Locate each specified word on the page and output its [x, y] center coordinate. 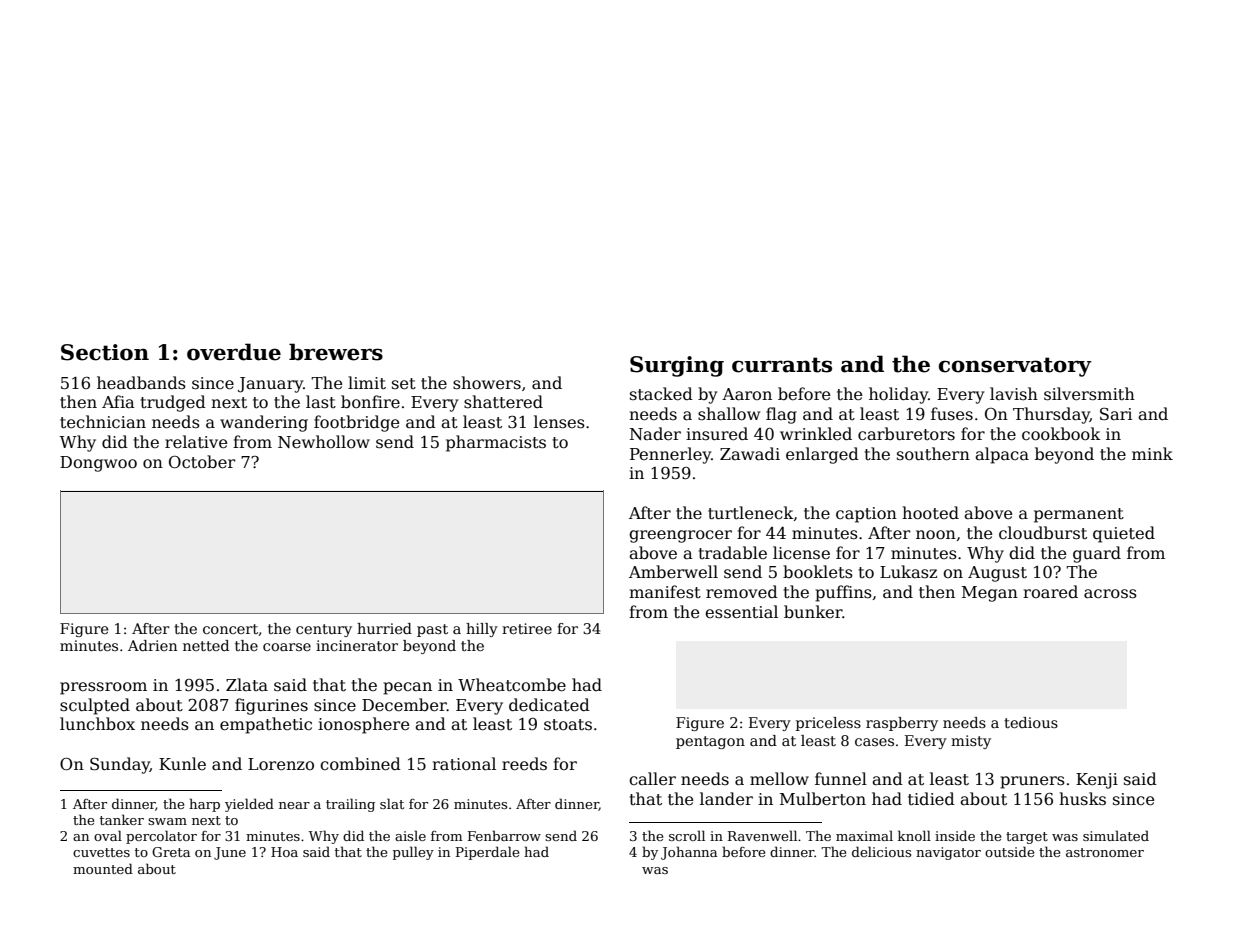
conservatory [1015, 367]
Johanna [689, 853]
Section [105, 352]
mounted [103, 868]
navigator [948, 853]
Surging [677, 366]
